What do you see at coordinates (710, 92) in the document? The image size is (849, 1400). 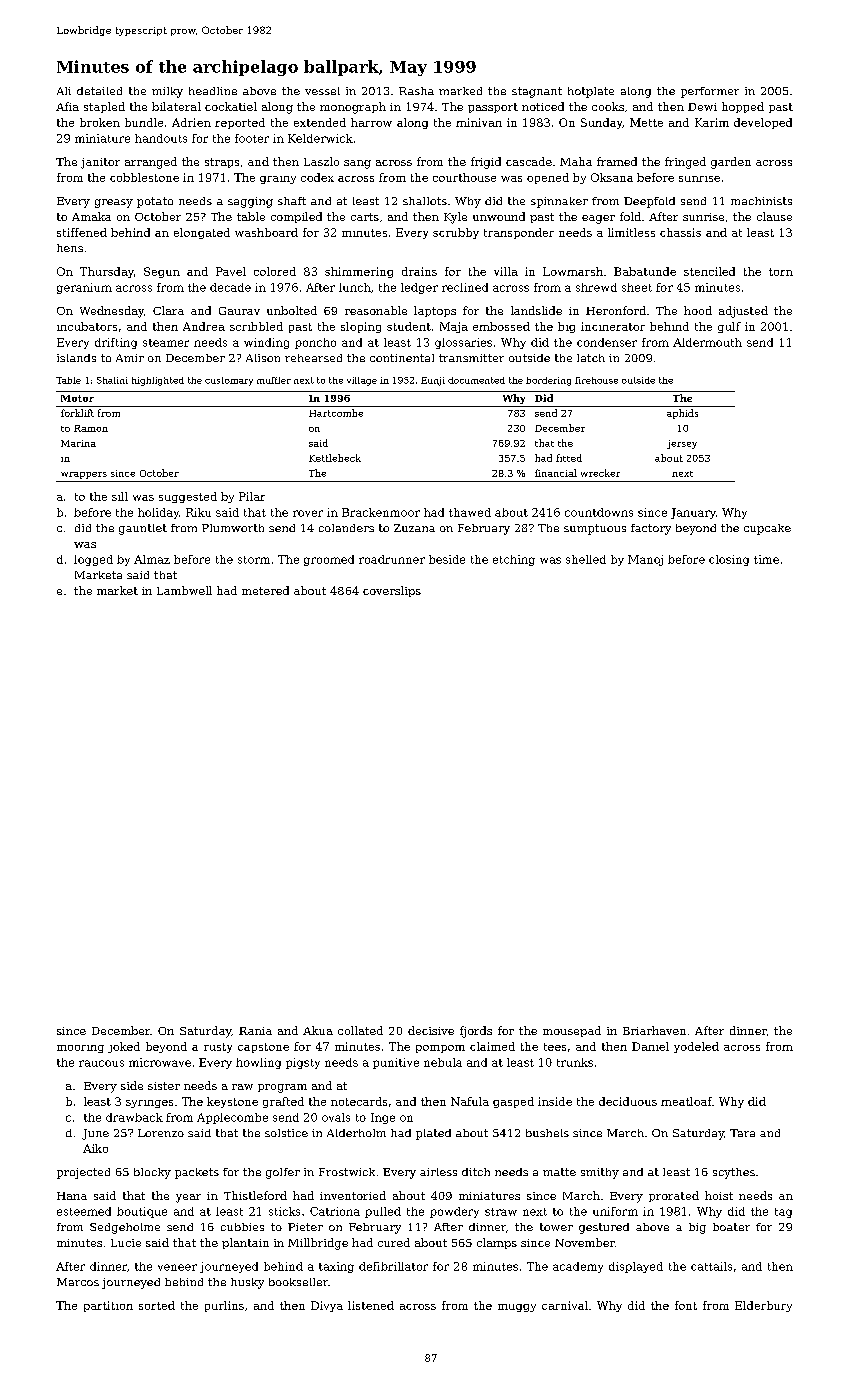 I see `performer` at bounding box center [710, 92].
